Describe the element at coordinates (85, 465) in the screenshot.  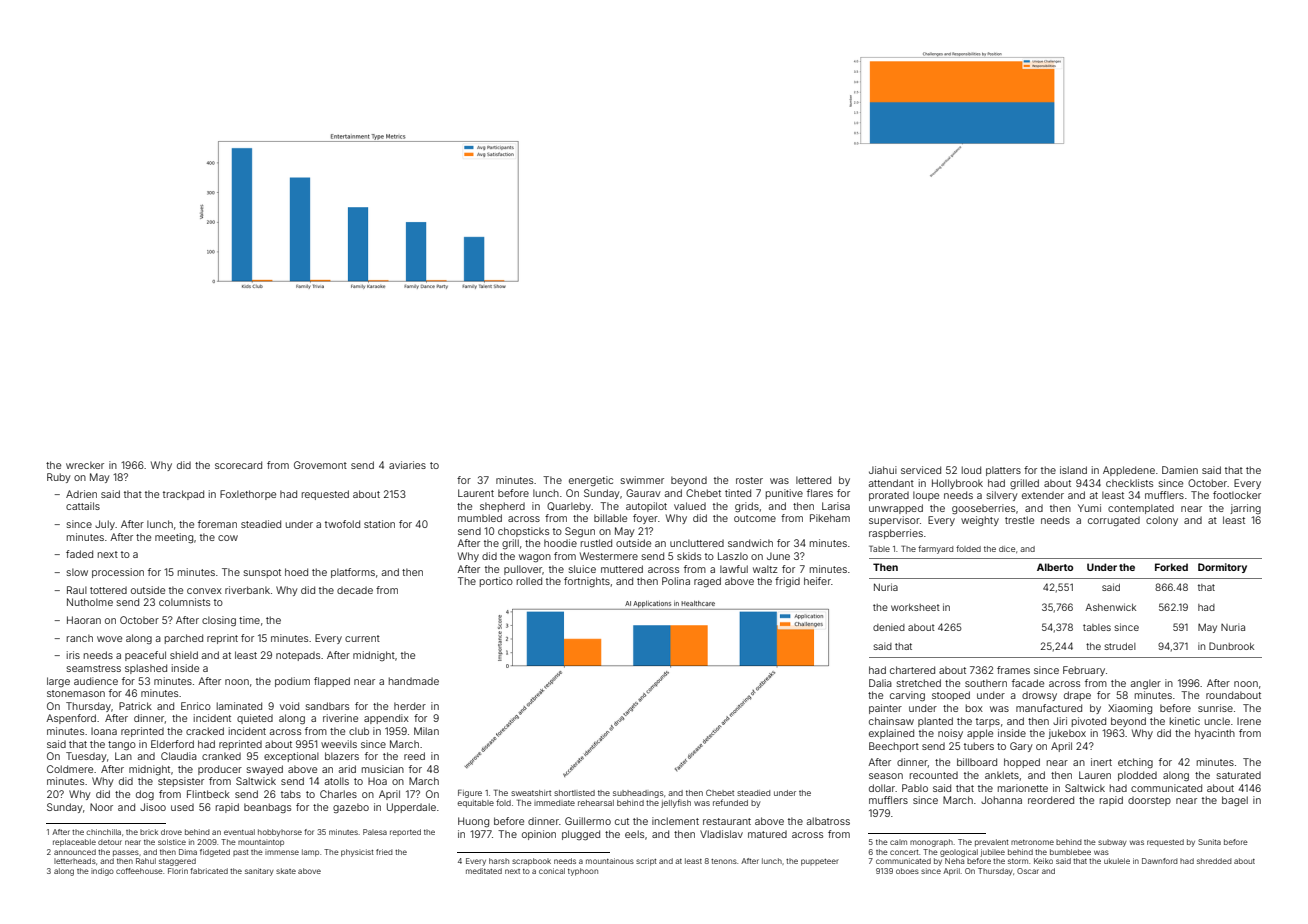
I see `wrecker` at that location.
